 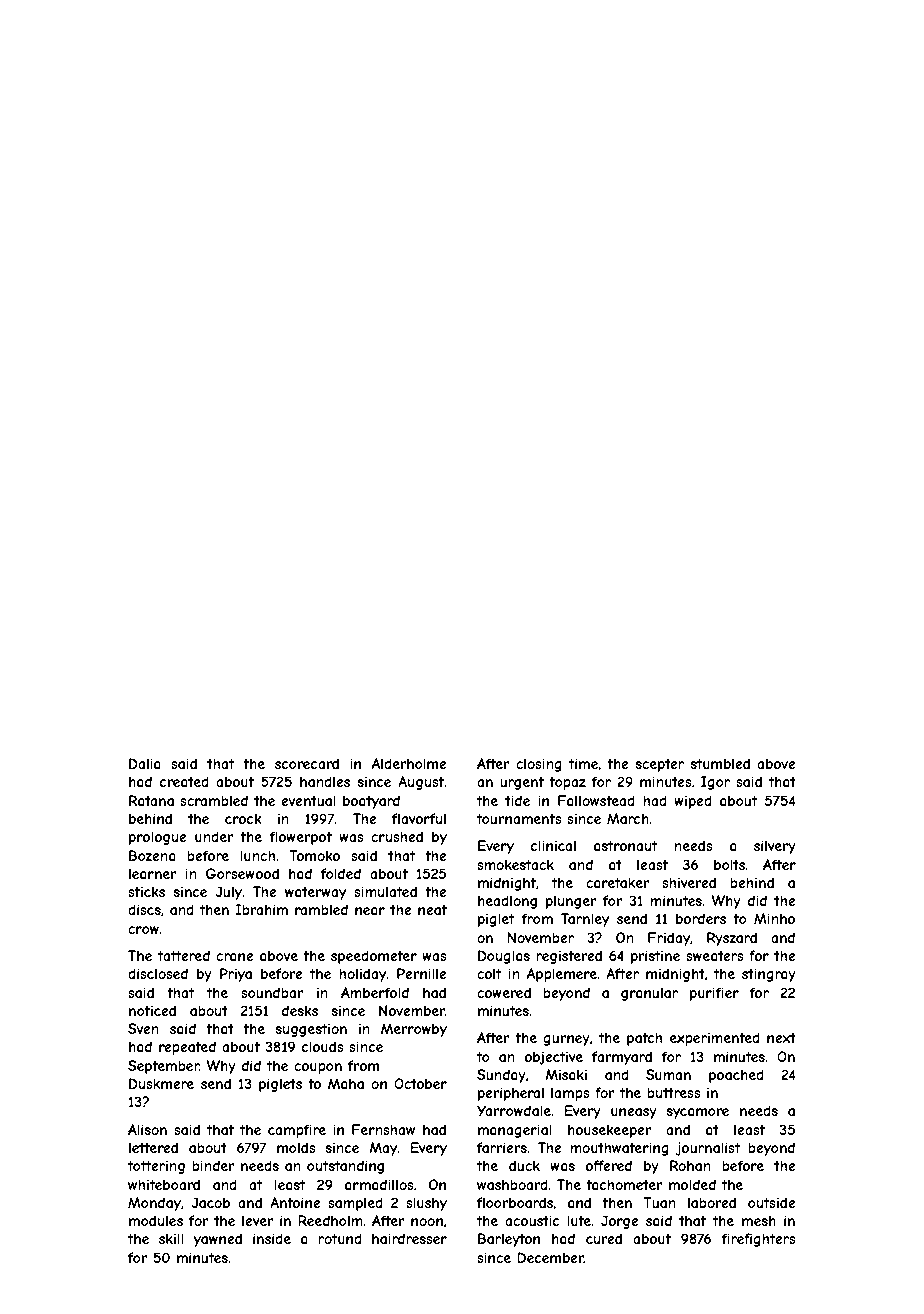 I want to click on under, so click(x=214, y=836).
